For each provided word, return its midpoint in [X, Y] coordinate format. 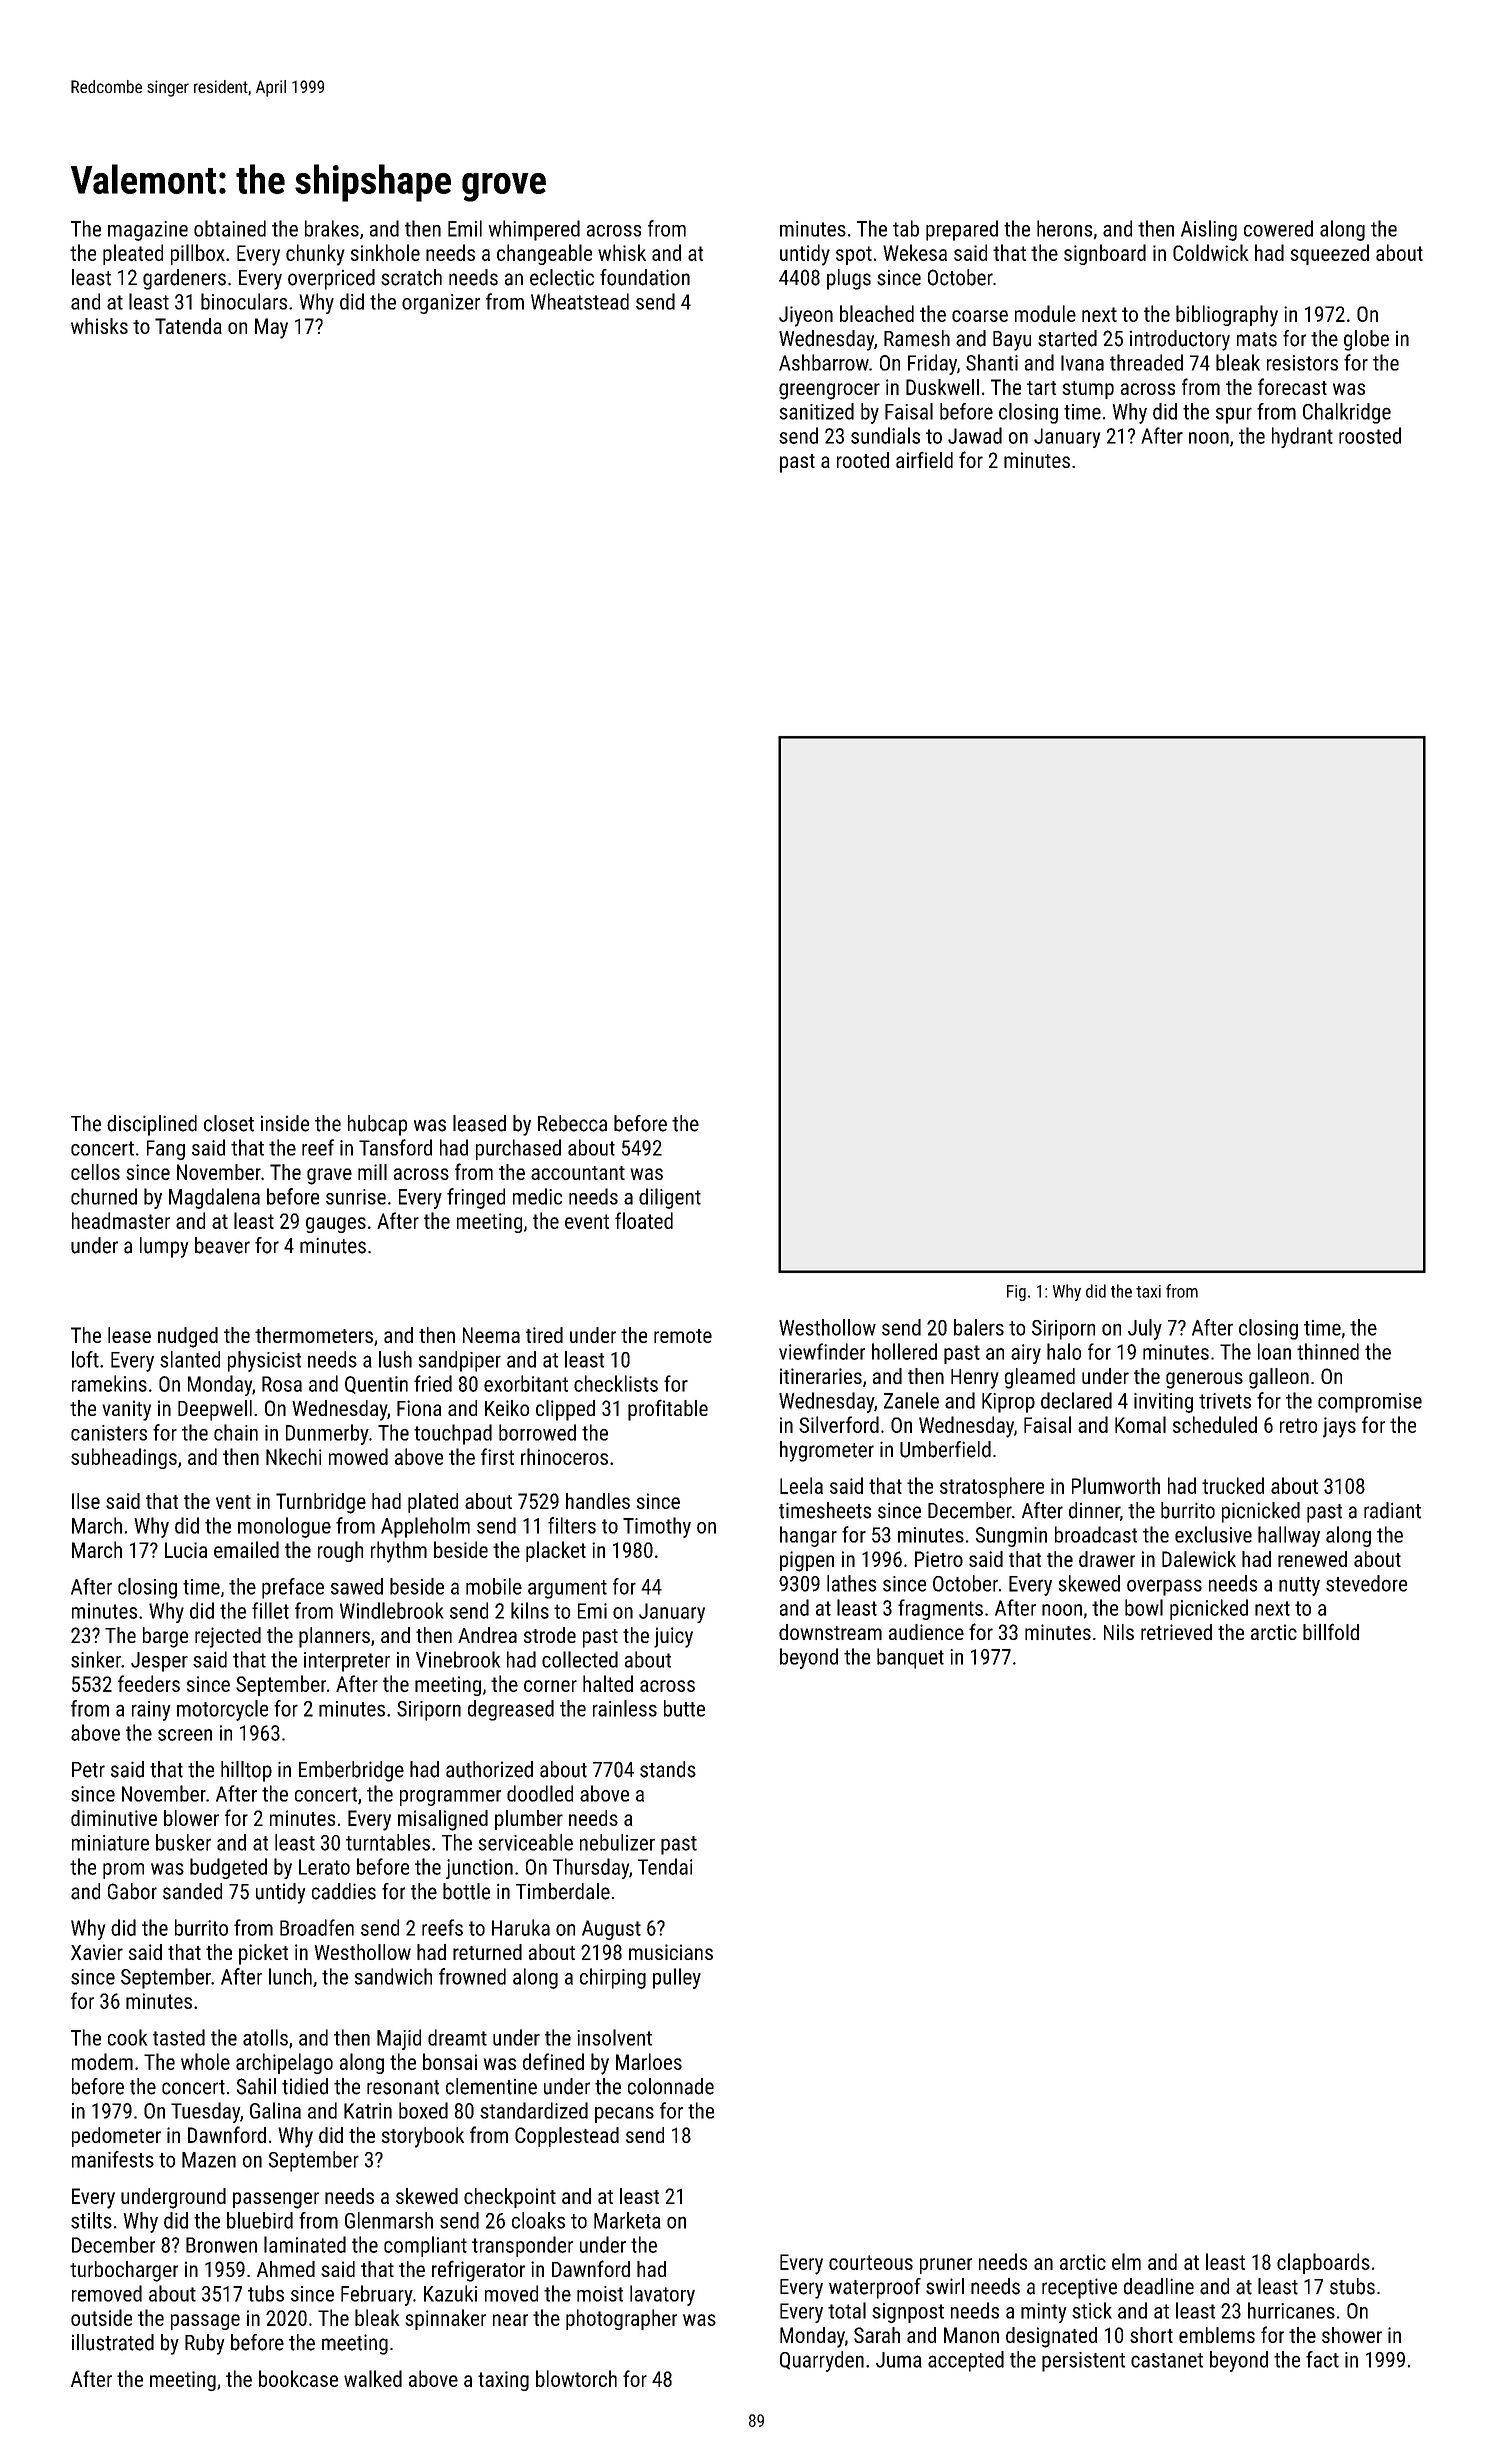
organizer [441, 304]
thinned [1328, 1351]
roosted [1370, 435]
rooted [863, 460]
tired [544, 1335]
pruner [946, 2266]
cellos [95, 1172]
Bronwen [221, 2245]
